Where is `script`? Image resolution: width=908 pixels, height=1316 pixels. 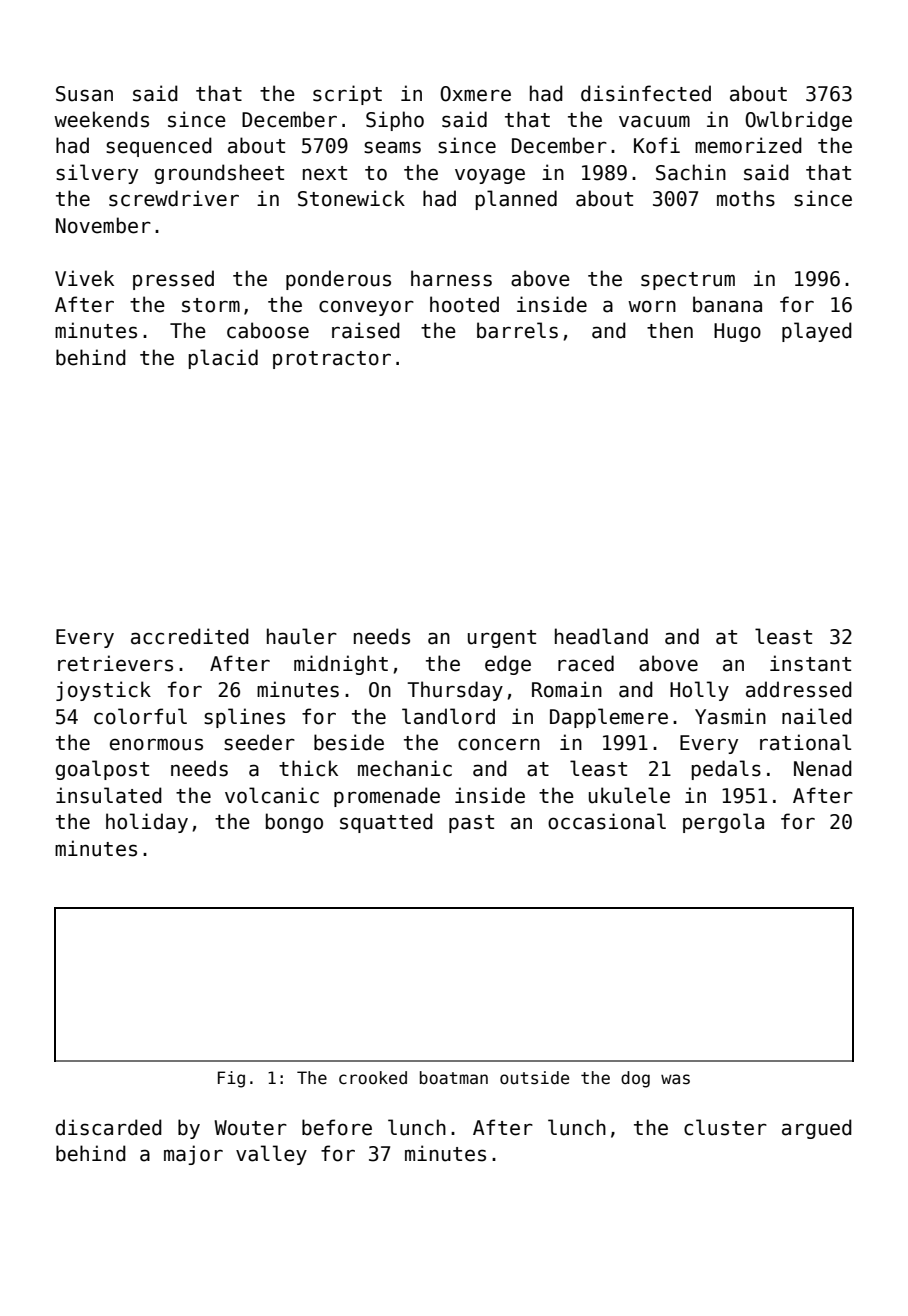 script is located at coordinates (347, 95).
